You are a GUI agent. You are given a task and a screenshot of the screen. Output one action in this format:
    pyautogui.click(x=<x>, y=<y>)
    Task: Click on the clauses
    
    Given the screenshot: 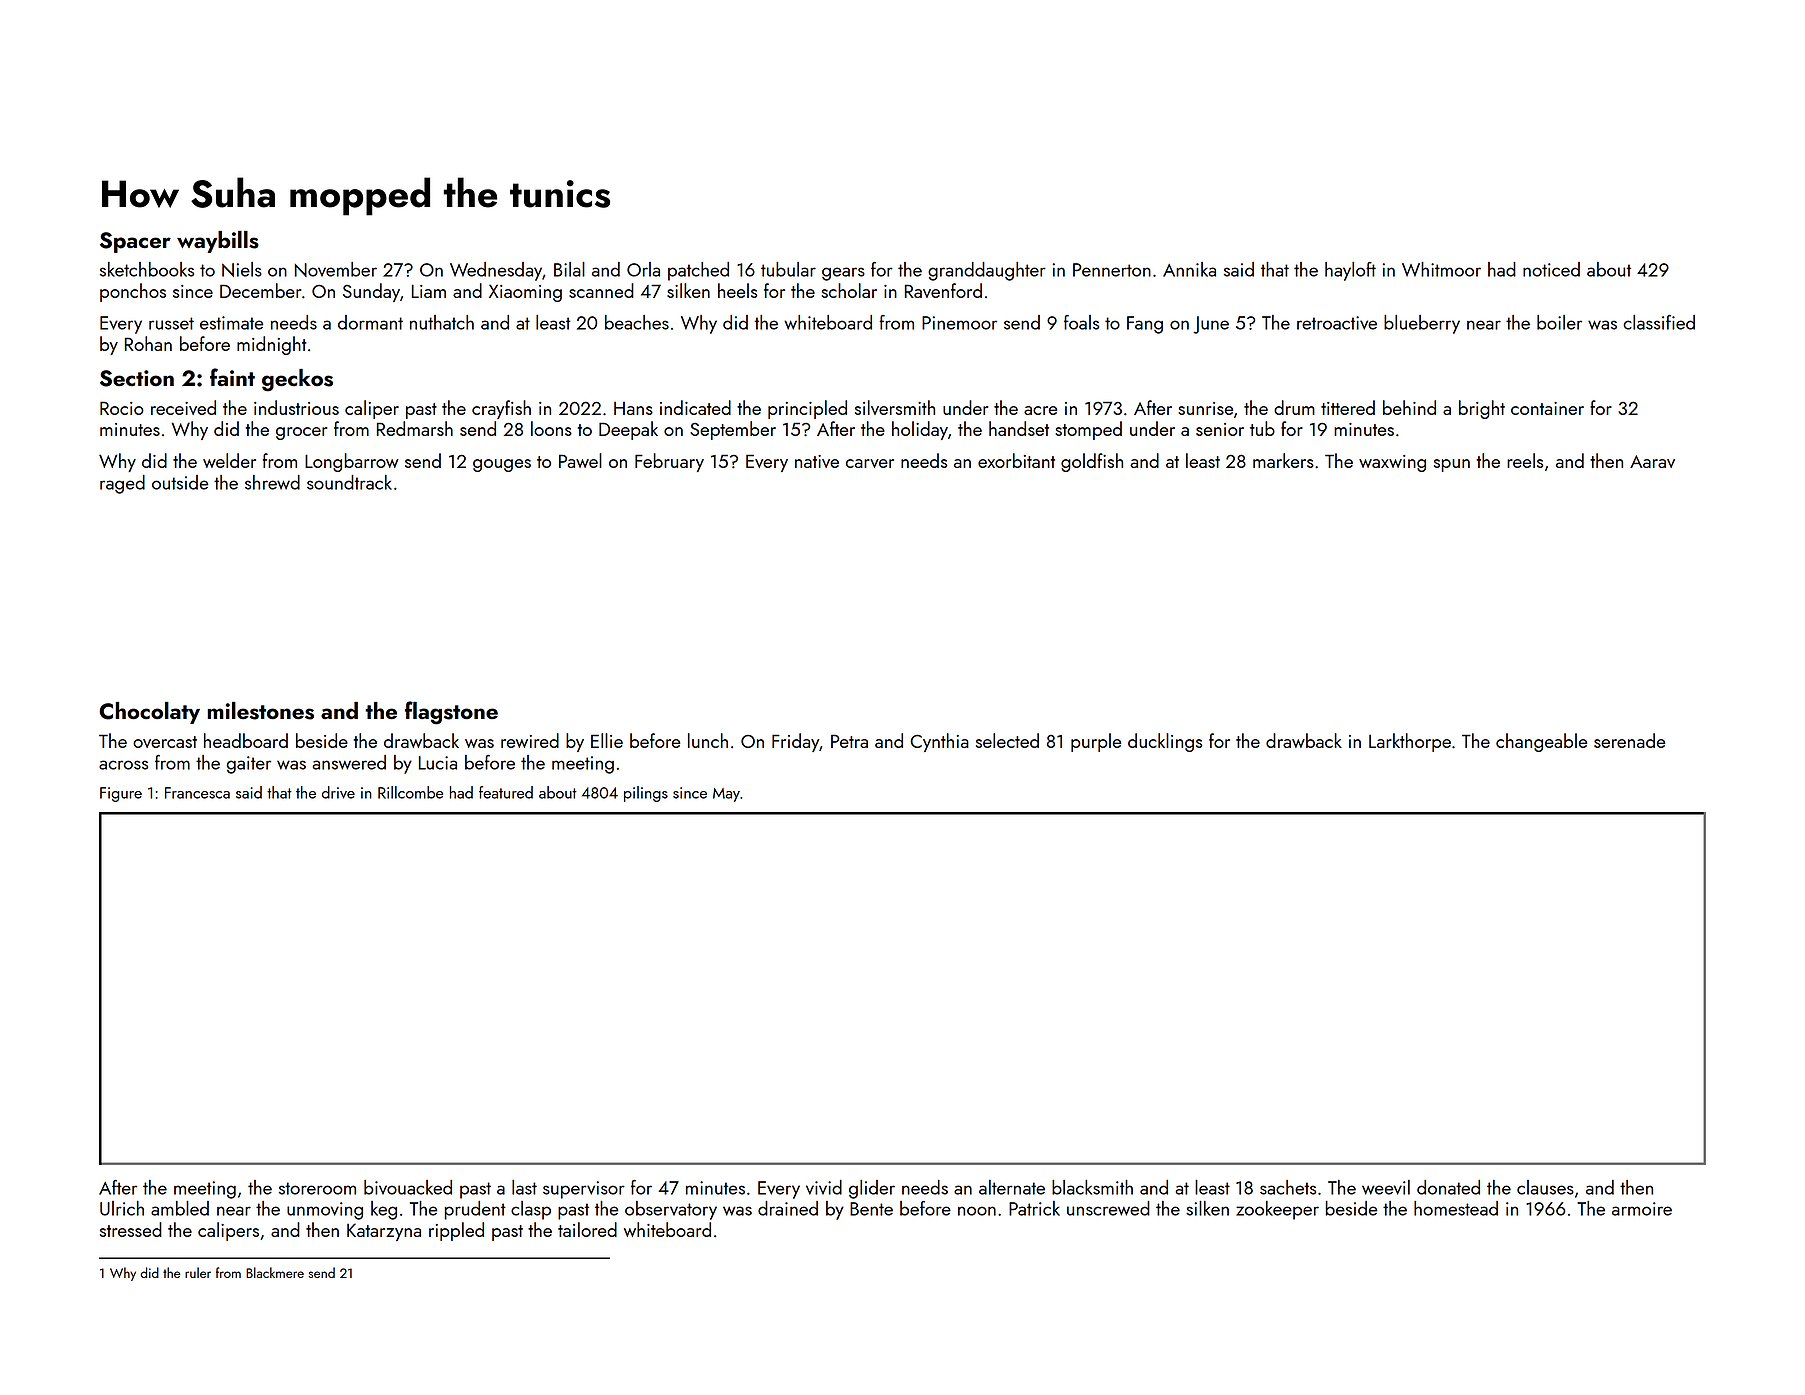 What is the action you would take?
    pyautogui.click(x=1545, y=1187)
